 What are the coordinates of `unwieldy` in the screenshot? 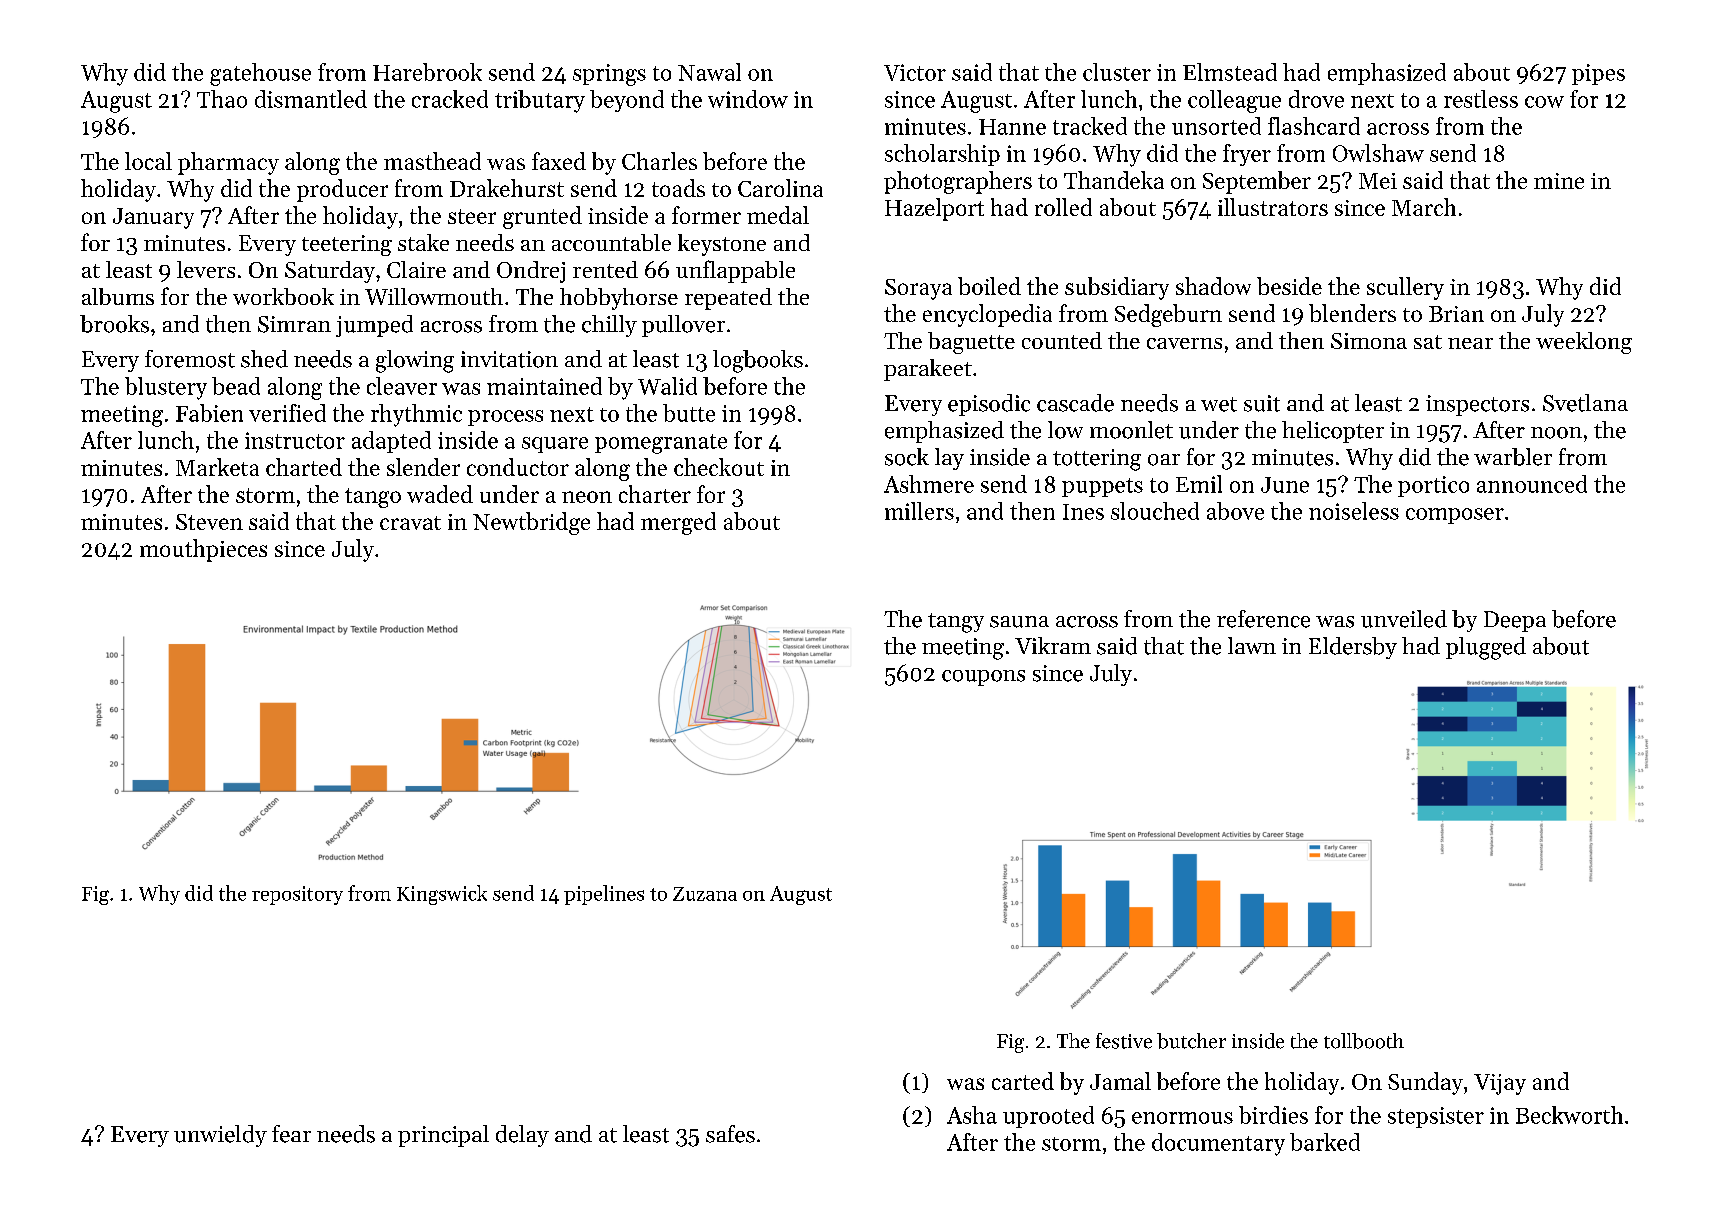 It's located at (220, 1136).
